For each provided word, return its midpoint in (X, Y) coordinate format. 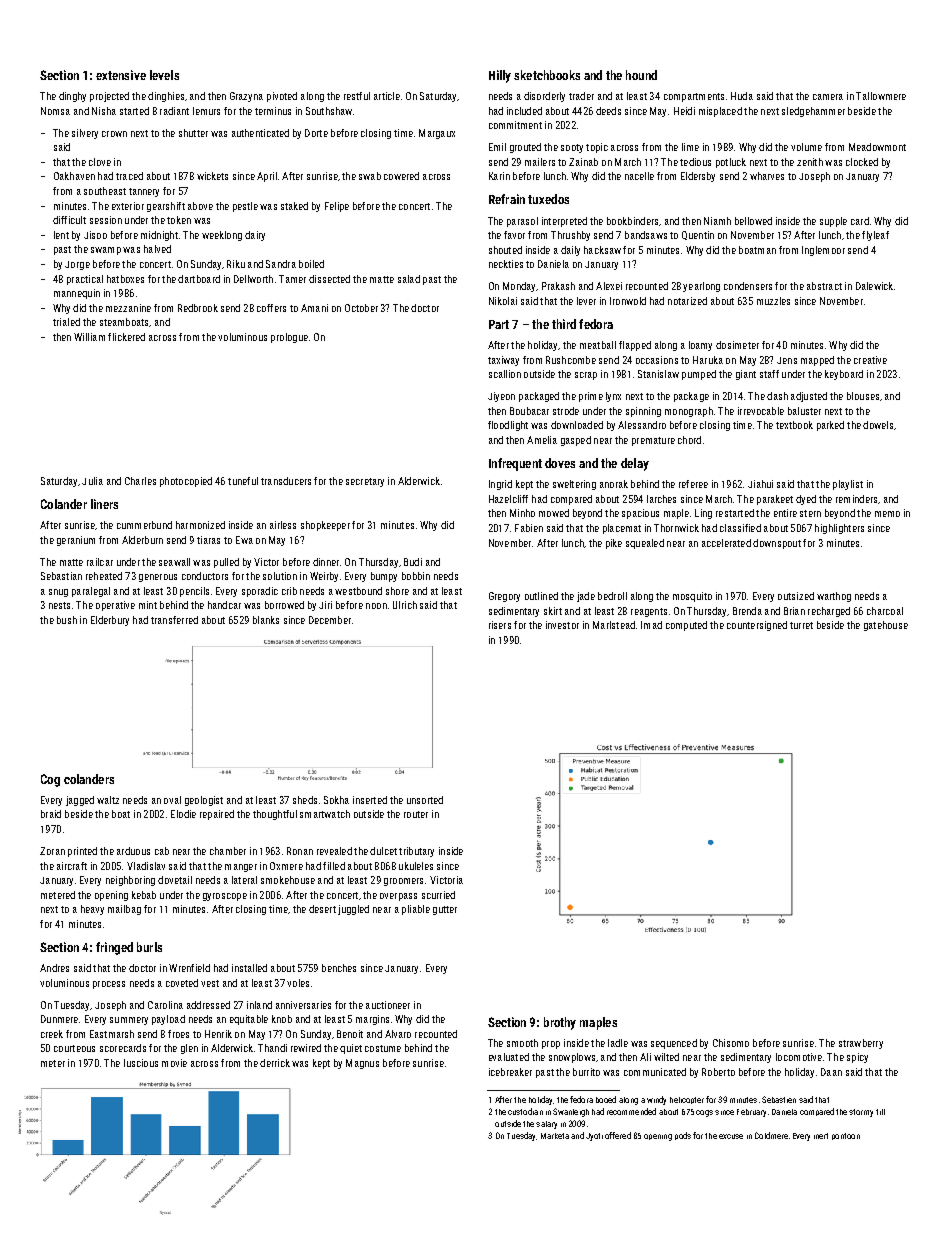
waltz (108, 800)
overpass (398, 897)
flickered (126, 337)
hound (641, 75)
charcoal (885, 611)
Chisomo (731, 1043)
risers (500, 625)
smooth (522, 1043)
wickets (212, 176)
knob (282, 1019)
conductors (205, 576)
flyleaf (875, 236)
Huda (742, 96)
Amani (314, 308)
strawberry (861, 1044)
